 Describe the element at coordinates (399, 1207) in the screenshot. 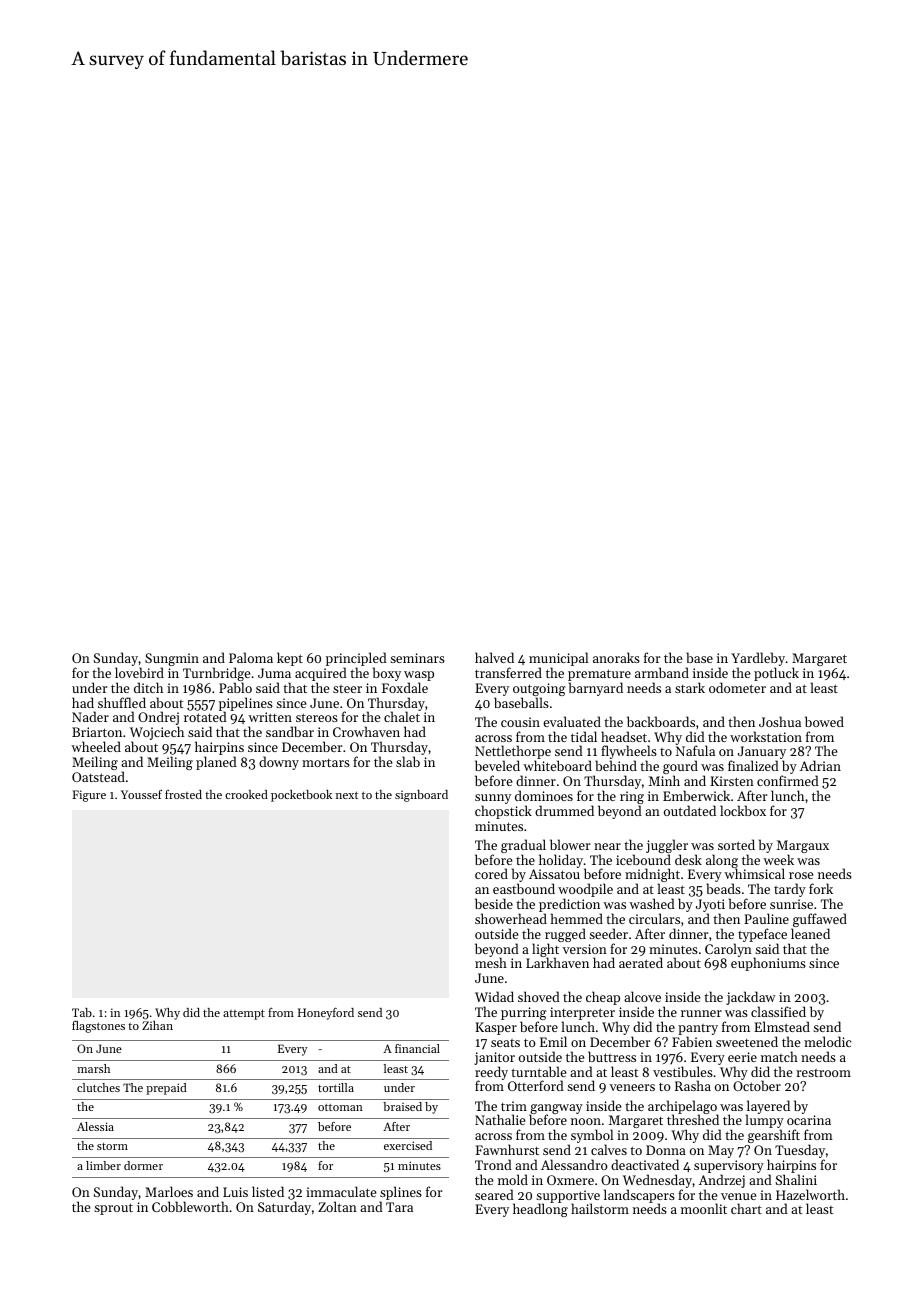

I see `Tara` at that location.
